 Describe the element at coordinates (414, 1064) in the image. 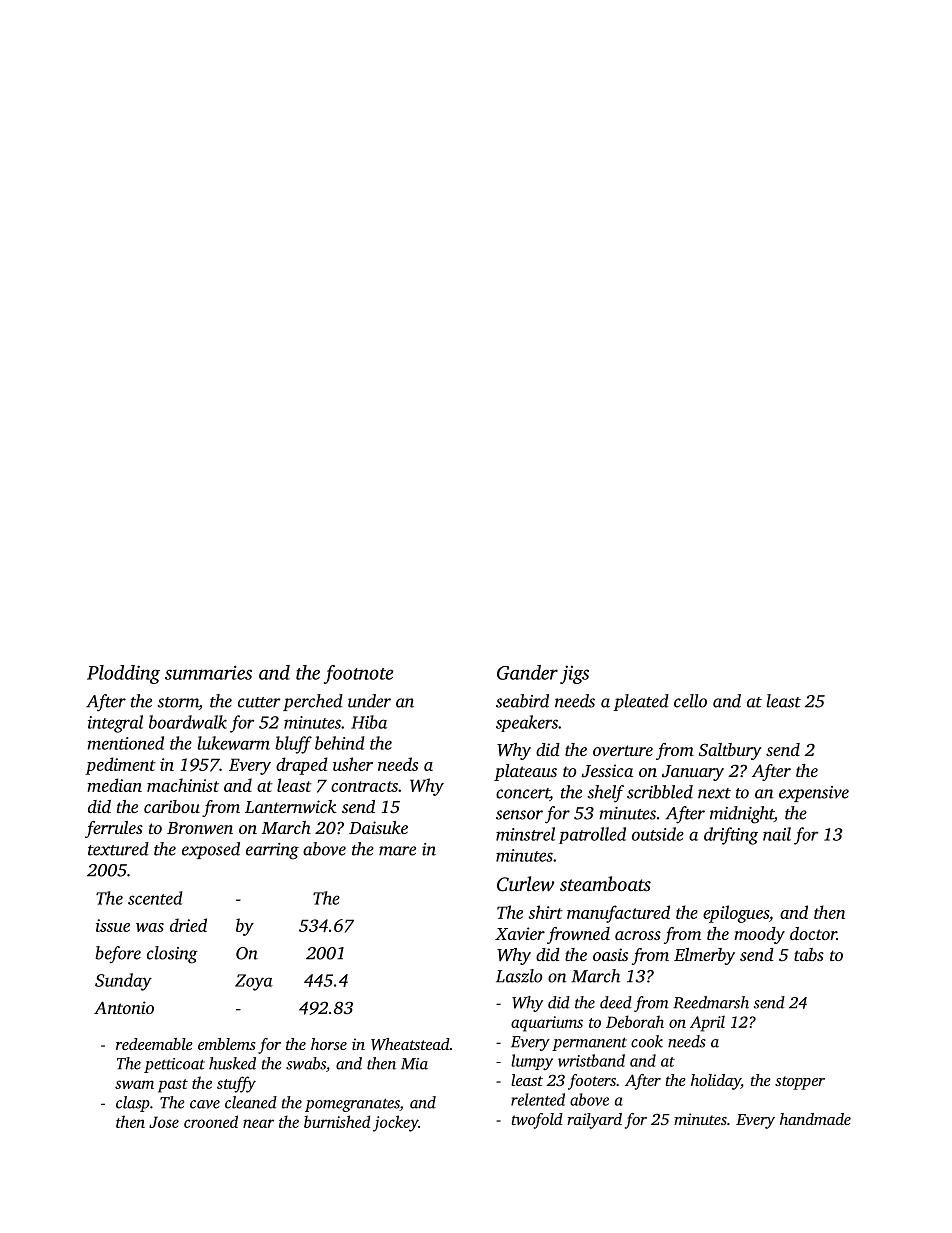

I see `Mia` at that location.
